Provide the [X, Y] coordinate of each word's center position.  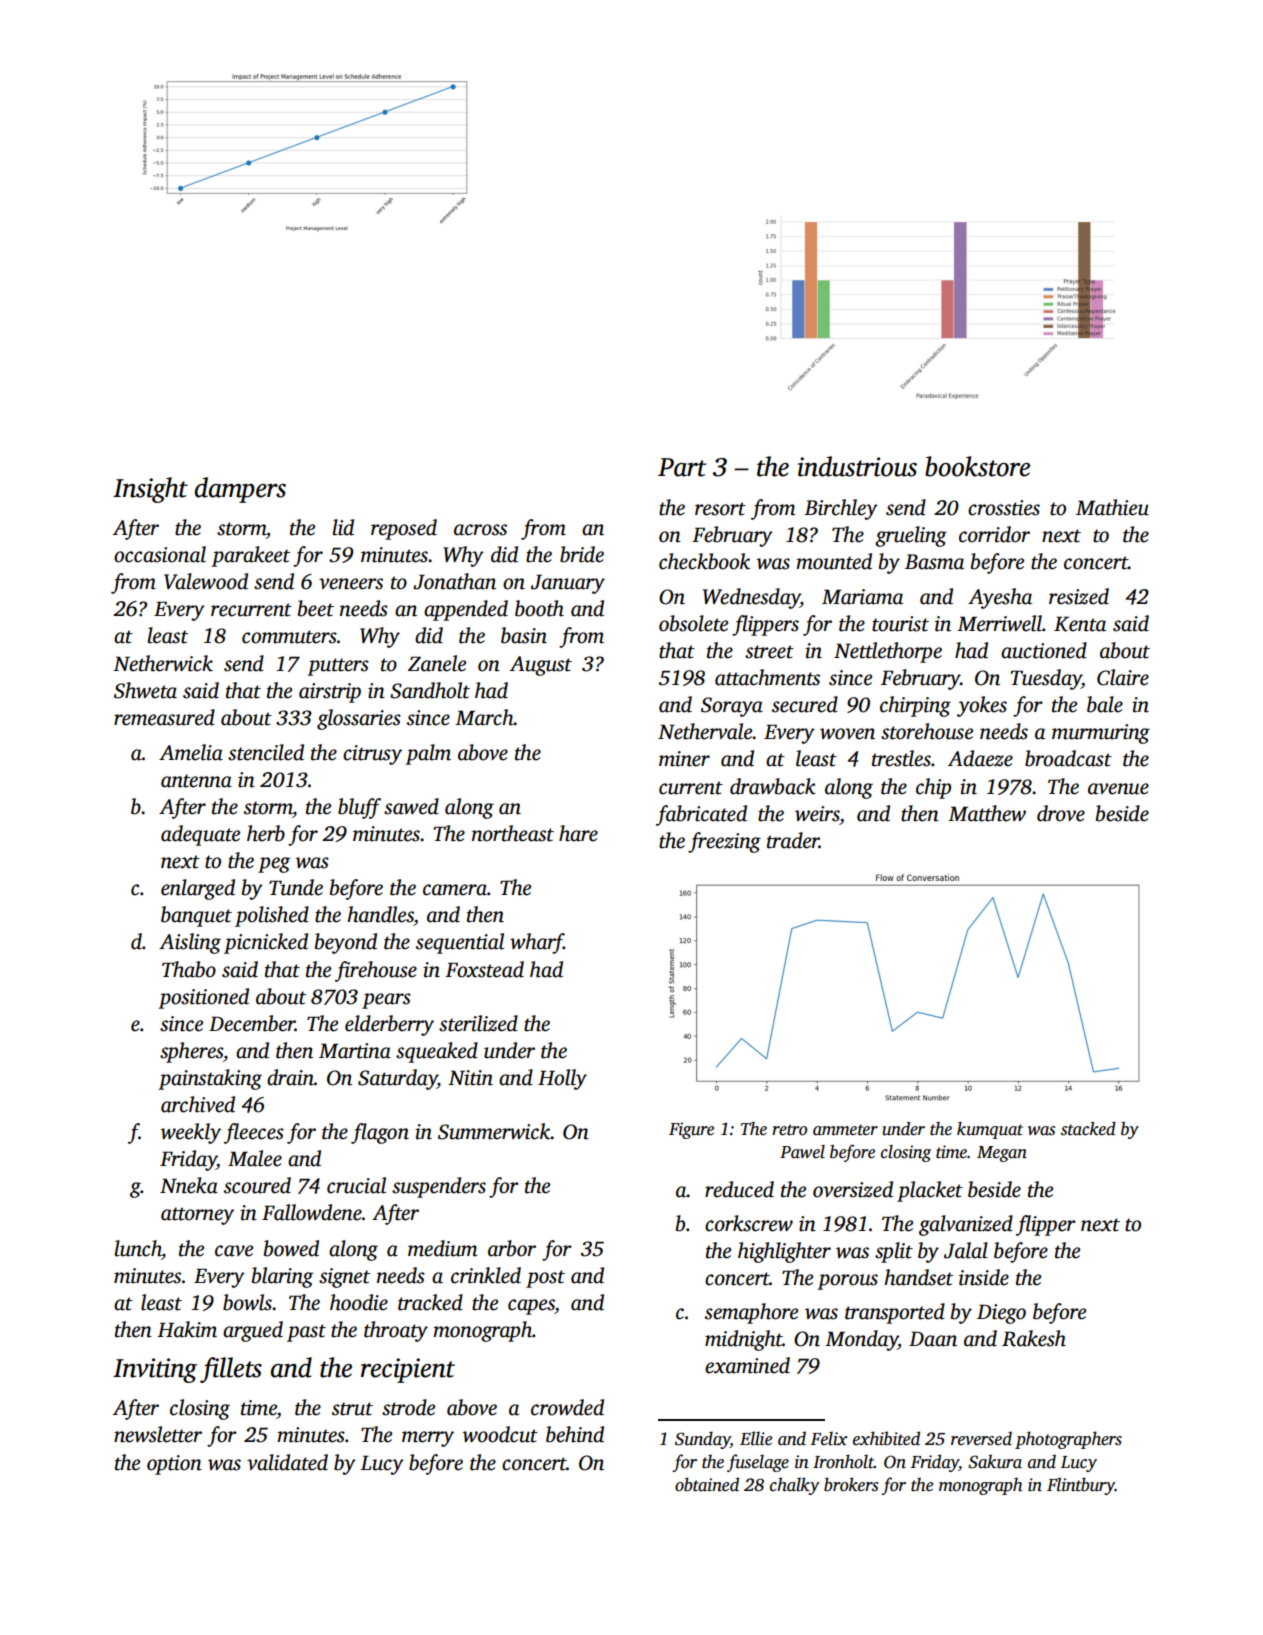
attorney [197, 1216]
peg [274, 865]
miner [684, 759]
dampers [240, 490]
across [480, 530]
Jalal [966, 1250]
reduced [739, 1189]
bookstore [977, 466]
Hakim [187, 1329]
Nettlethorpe [888, 652]
